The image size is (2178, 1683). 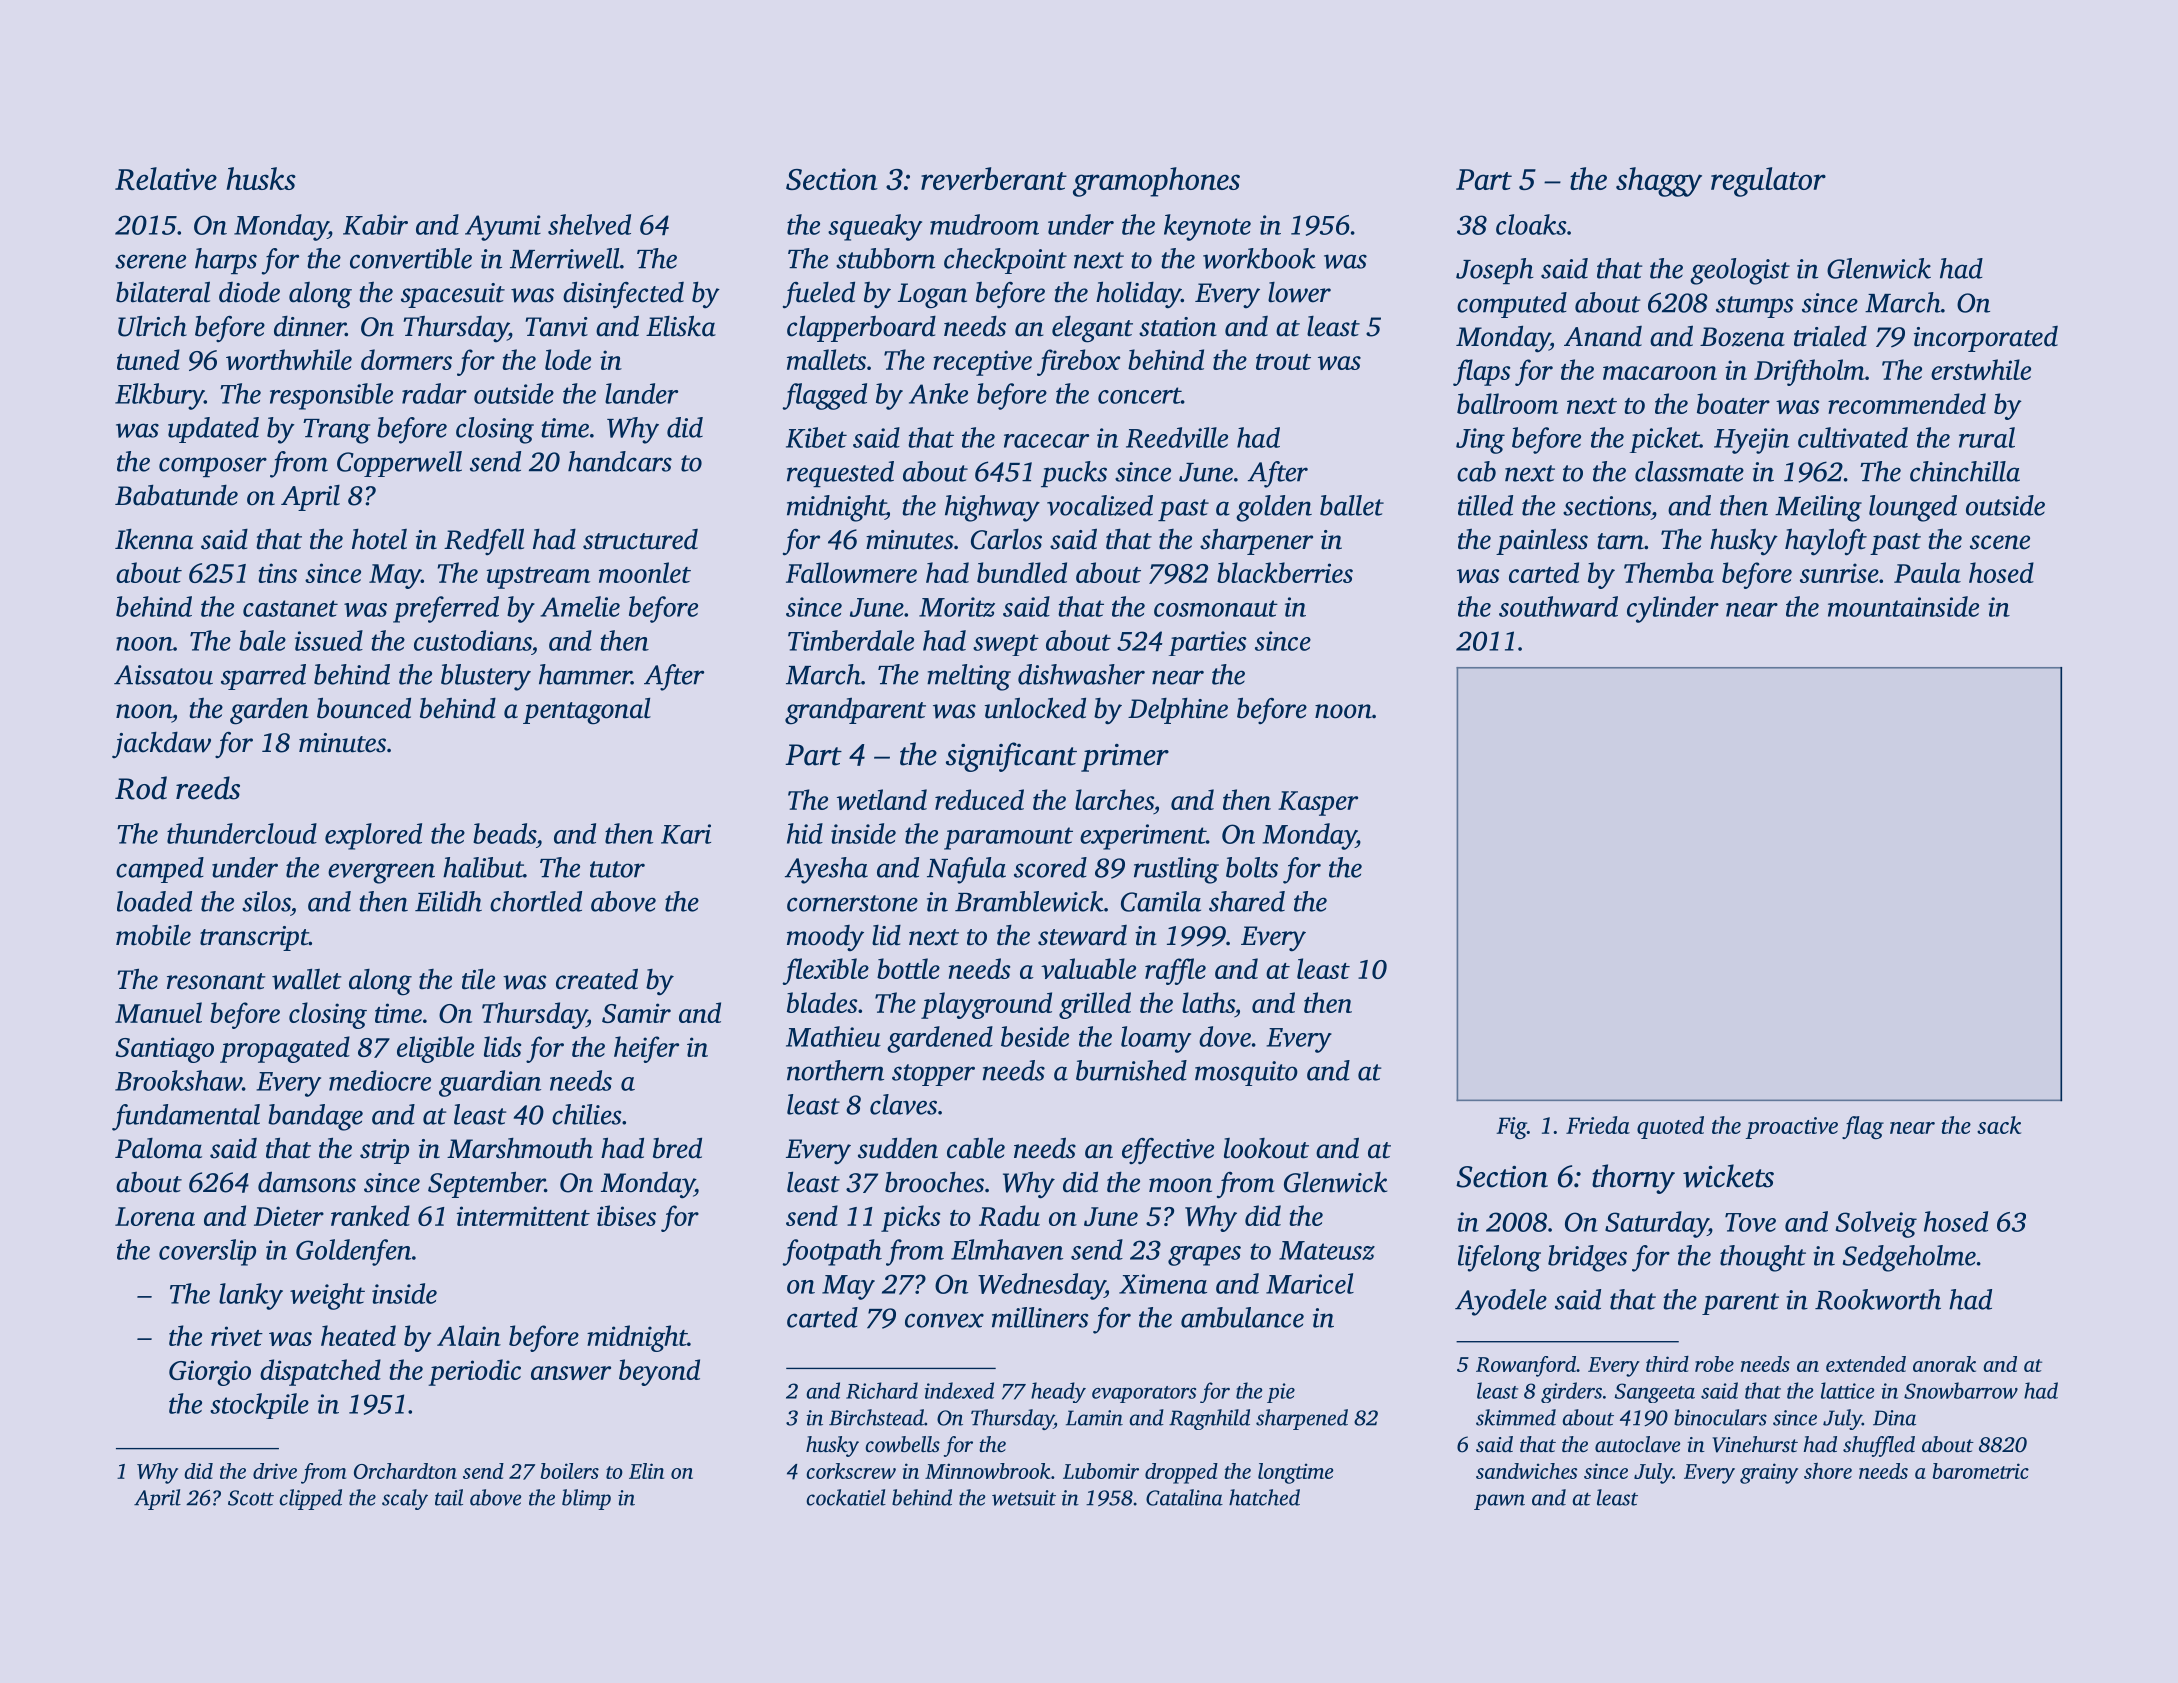 I want to click on hatched, so click(x=1264, y=1497).
